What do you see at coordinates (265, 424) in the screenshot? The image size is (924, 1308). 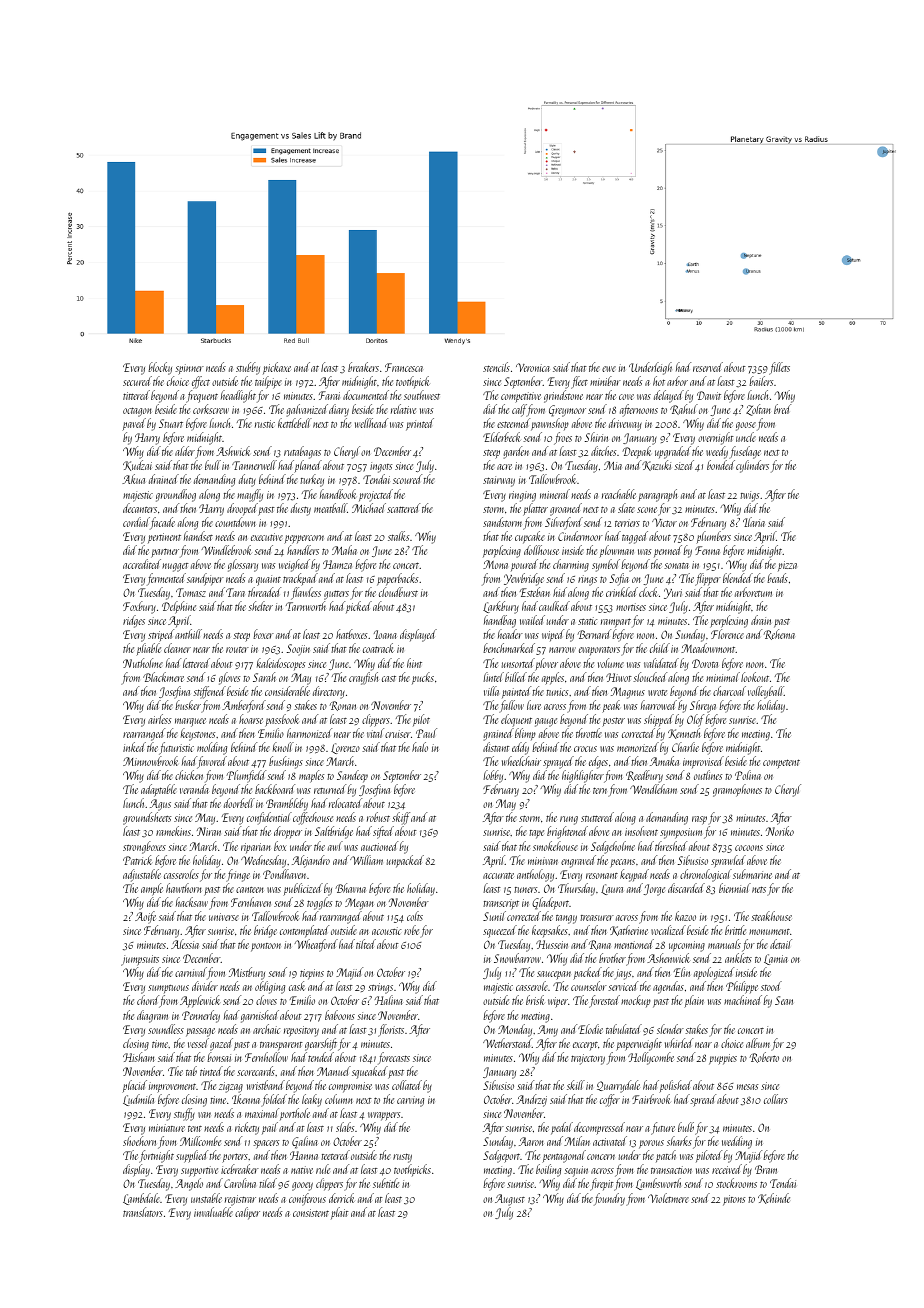 I see `rustic` at bounding box center [265, 424].
